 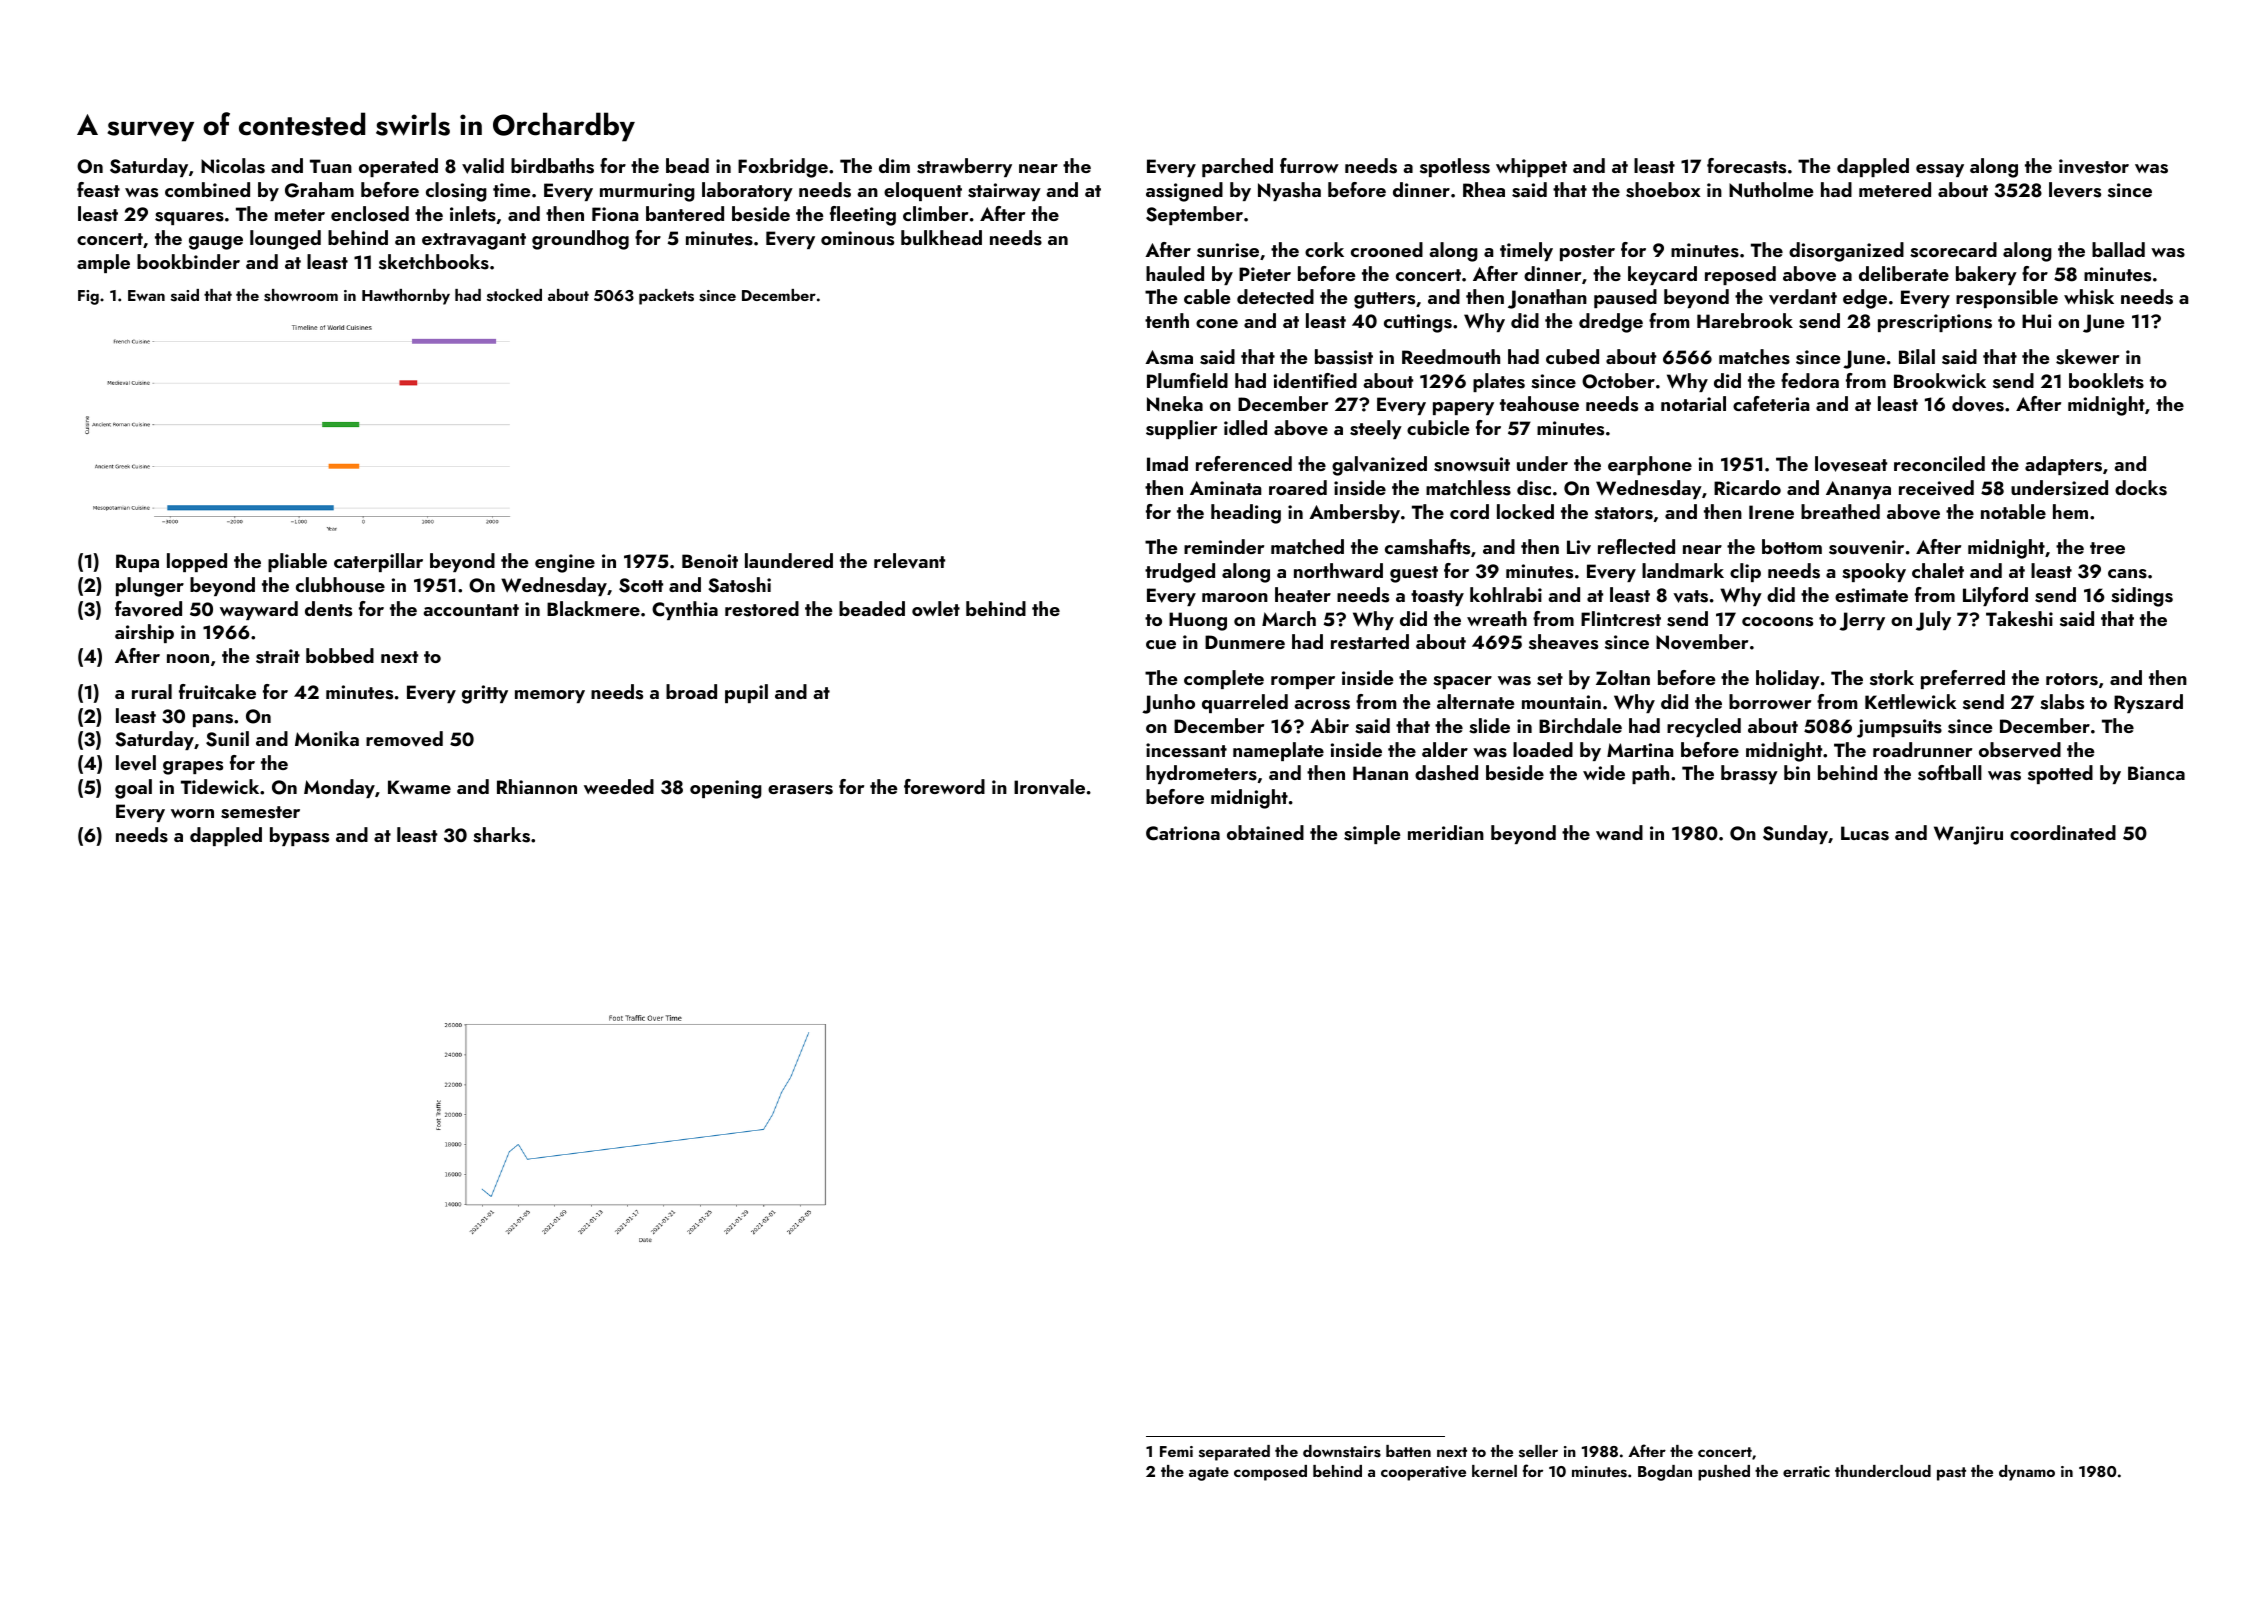 I want to click on Lucas, so click(x=1865, y=833).
